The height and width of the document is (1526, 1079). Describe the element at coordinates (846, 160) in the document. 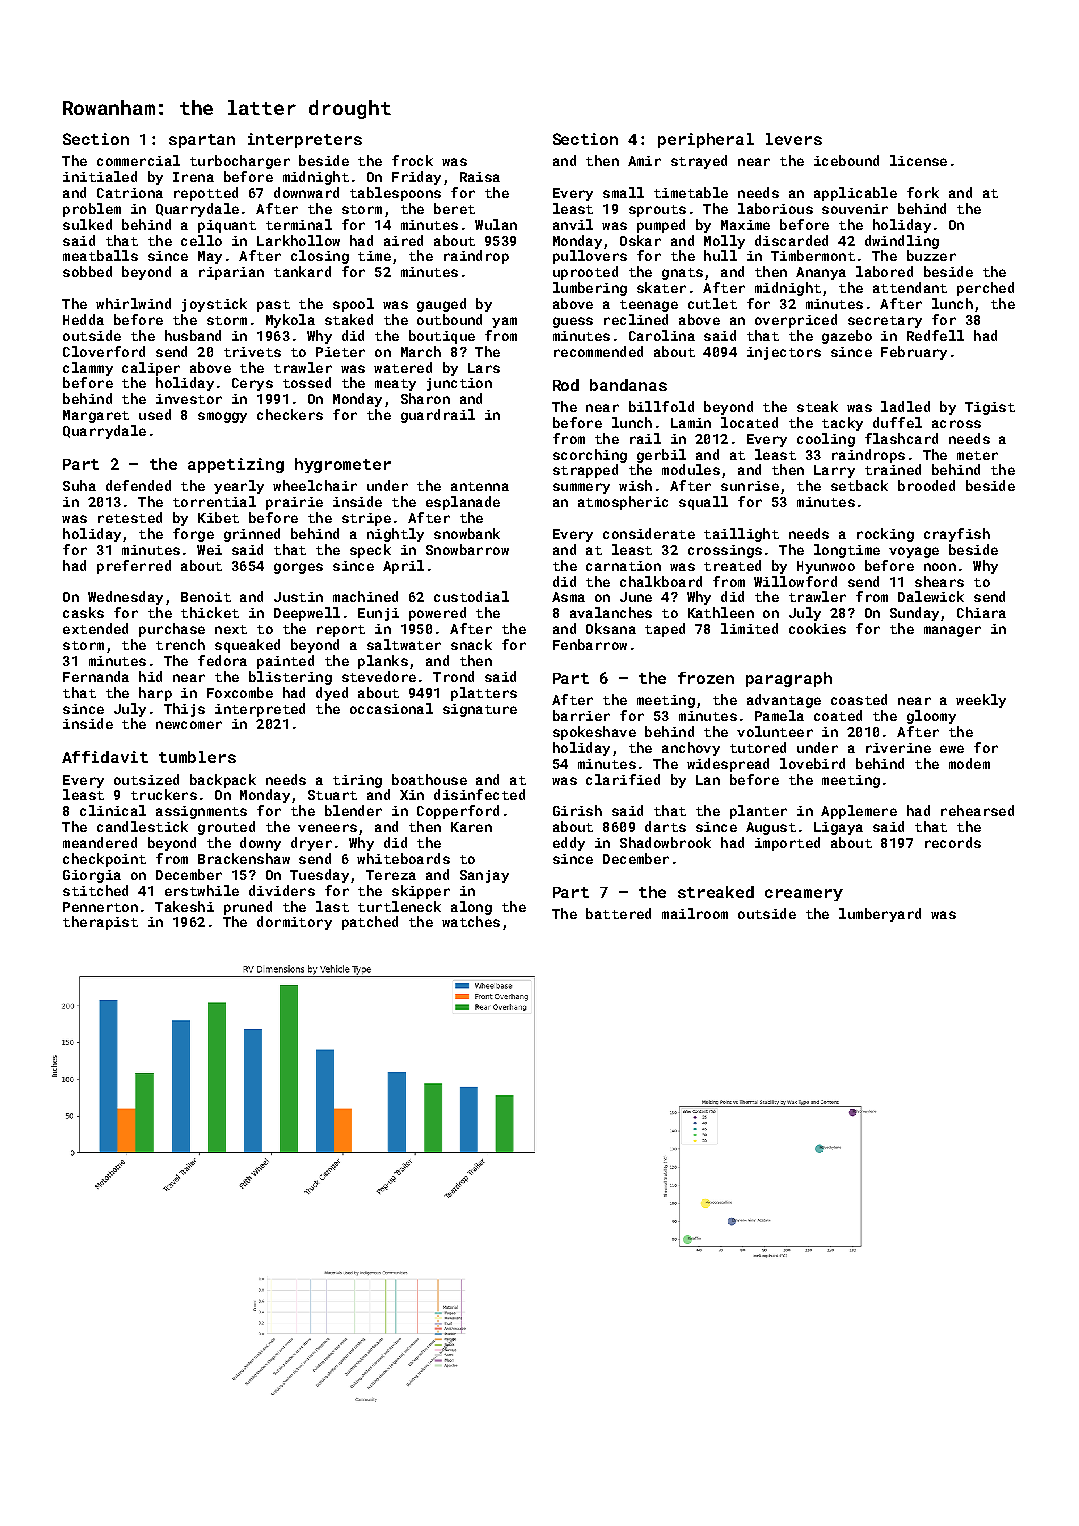

I see `icebound` at that location.
